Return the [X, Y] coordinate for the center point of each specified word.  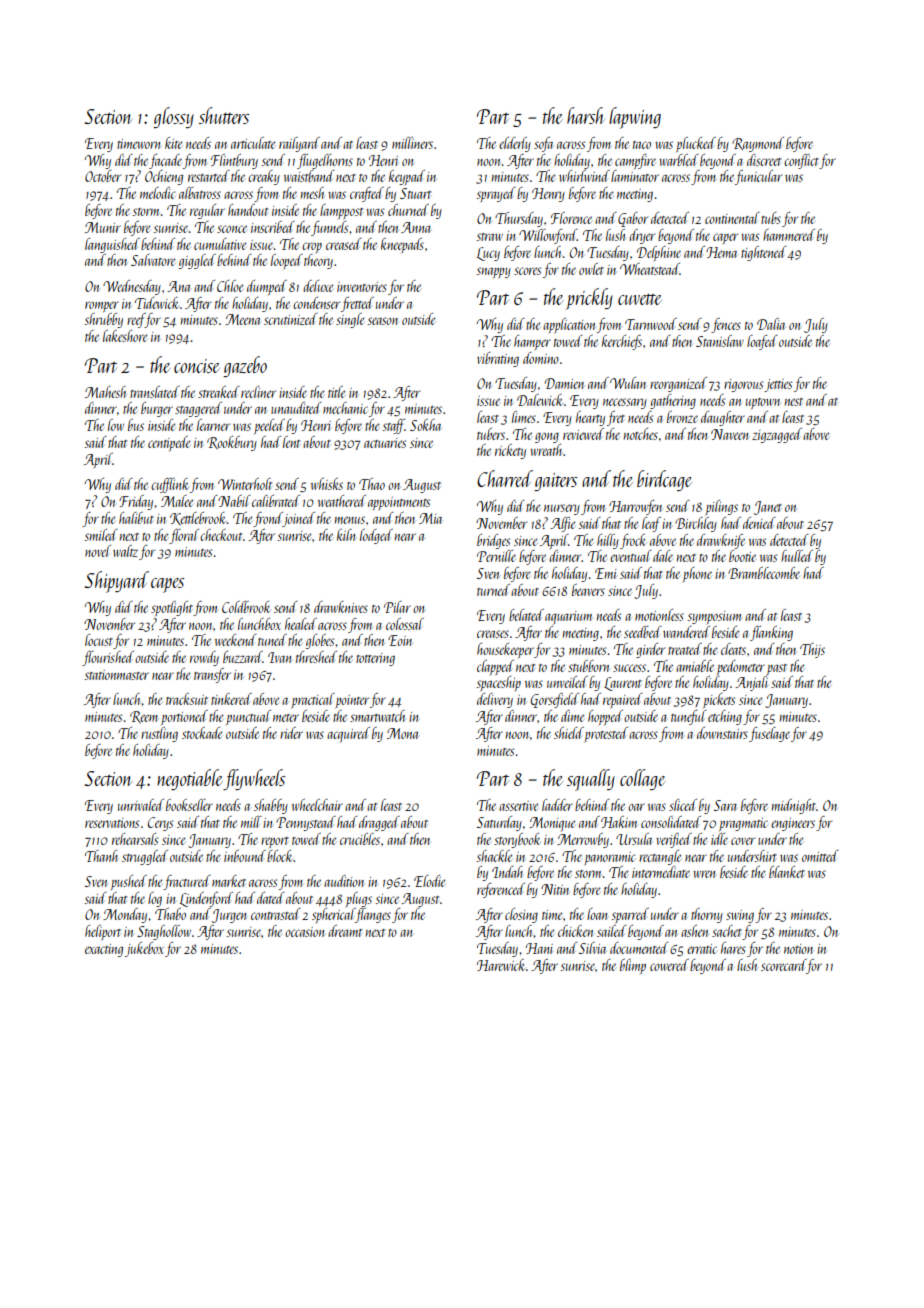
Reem [144, 717]
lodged [376, 536]
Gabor [633, 219]
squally [591, 780]
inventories [362, 287]
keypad [407, 177]
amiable [695, 666]
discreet [764, 160]
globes [320, 641]
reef [136, 320]
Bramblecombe [764, 573]
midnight [794, 806]
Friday [136, 502]
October [103, 176]
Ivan [280, 657]
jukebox [144, 949]
